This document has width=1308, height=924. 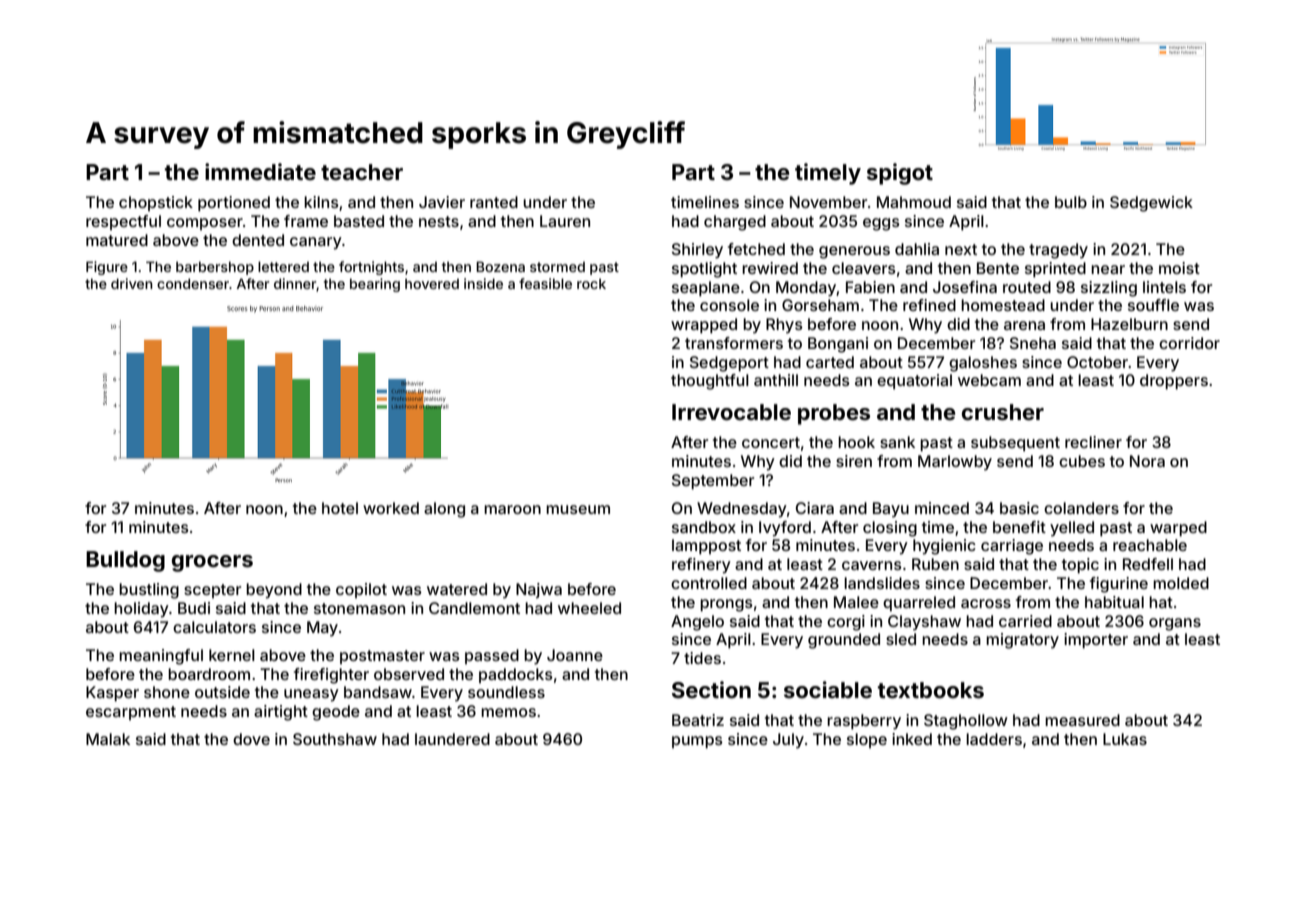 What do you see at coordinates (167, 692) in the document?
I see `shone` at bounding box center [167, 692].
